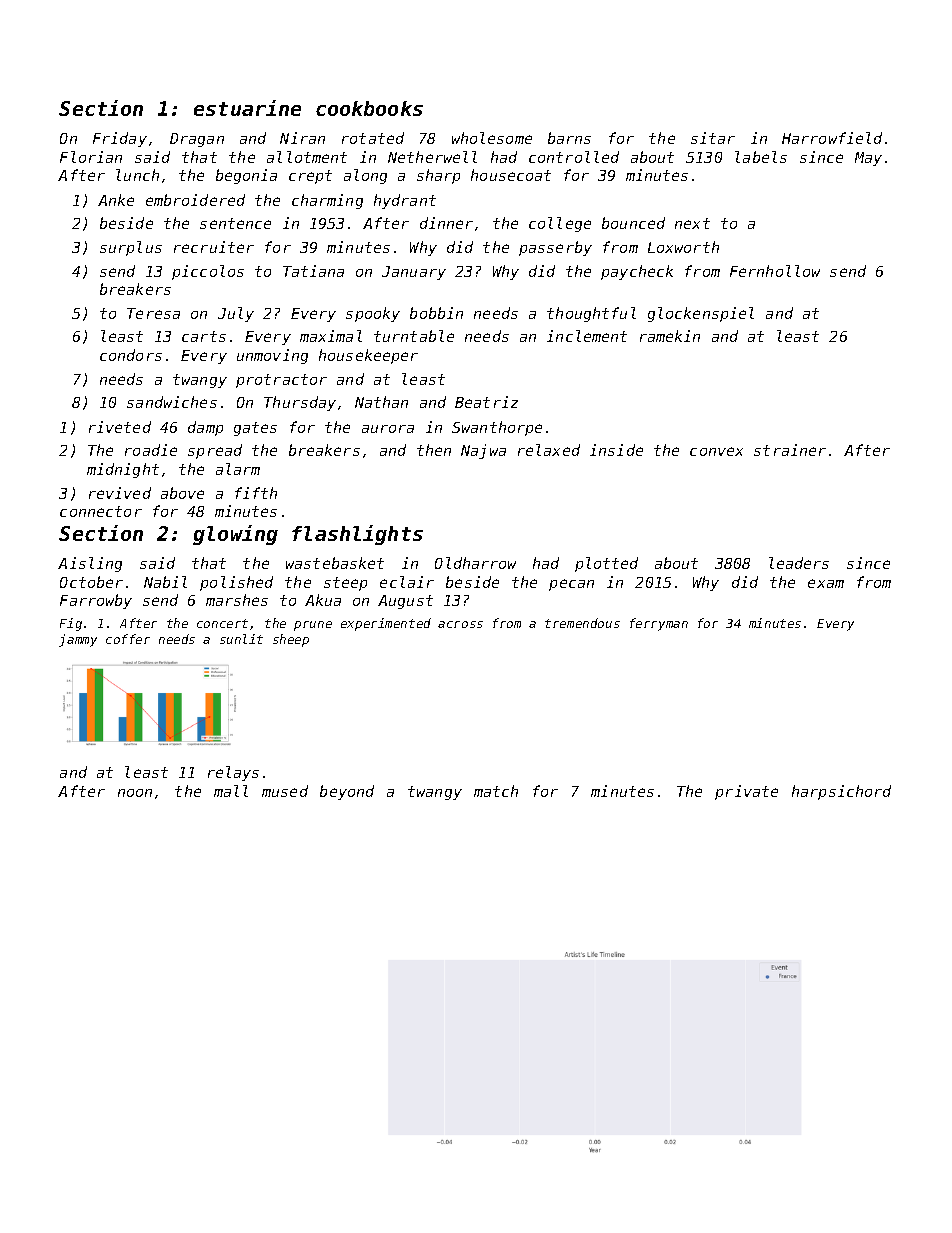 The image size is (952, 1233). Describe the element at coordinates (137, 175) in the page. I see `lunch` at that location.
